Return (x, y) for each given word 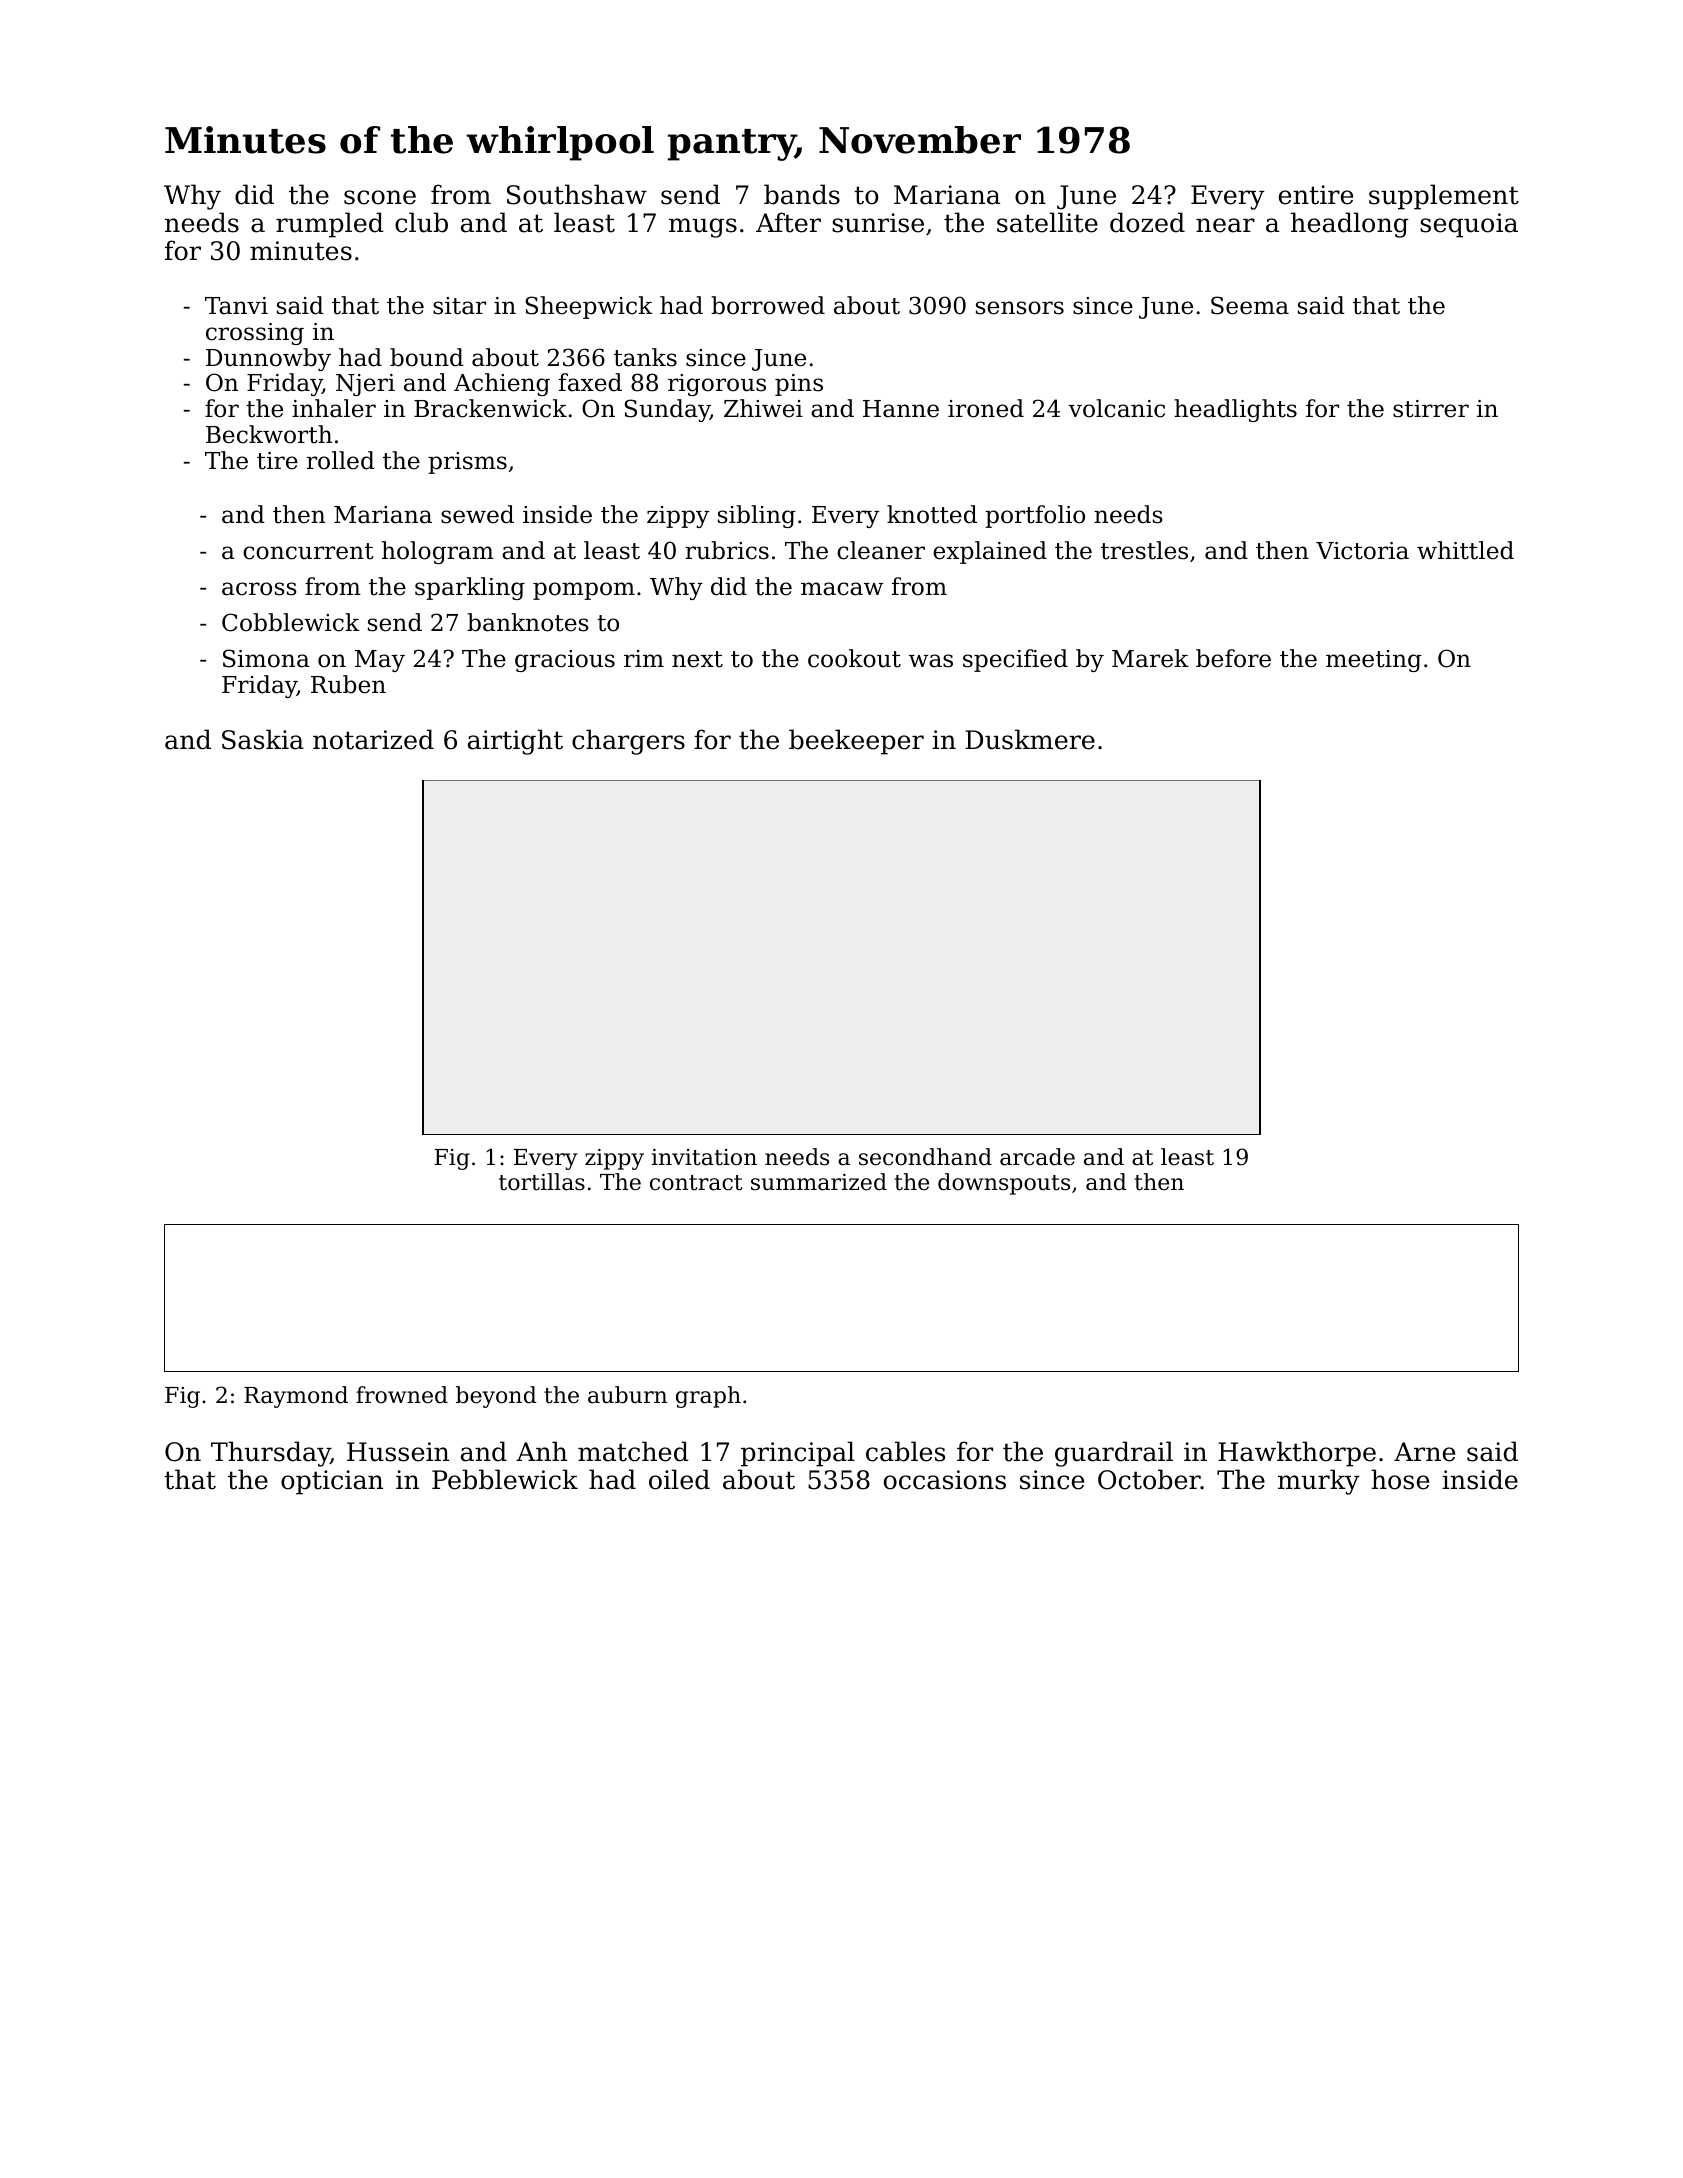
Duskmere (1030, 739)
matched (633, 1451)
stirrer (1431, 409)
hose (1400, 1479)
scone (380, 197)
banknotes (528, 622)
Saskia (263, 739)
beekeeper (856, 742)
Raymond (296, 1397)
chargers (628, 742)
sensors (1020, 308)
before (1233, 658)
